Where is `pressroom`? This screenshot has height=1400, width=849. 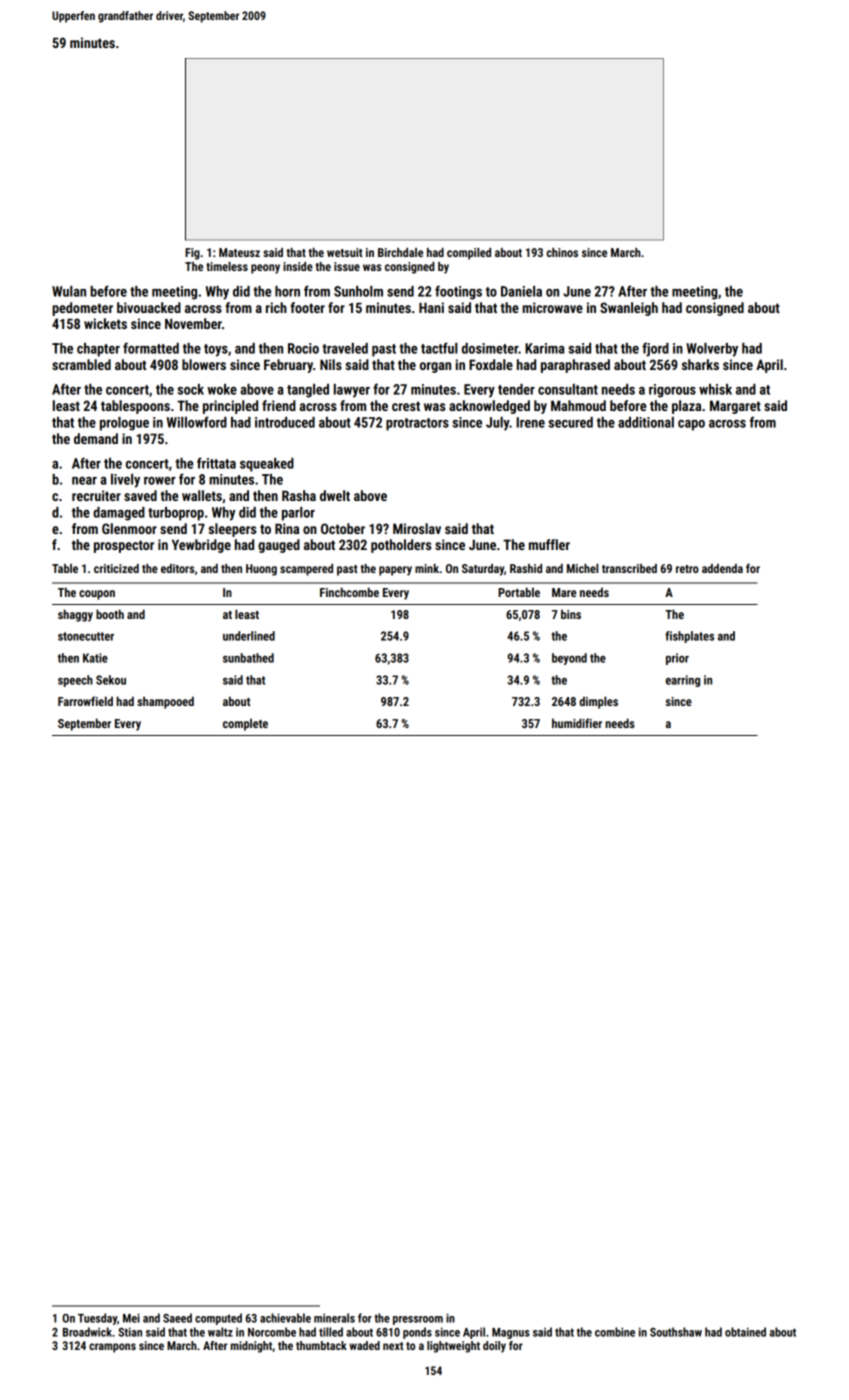
pressroom is located at coordinates (418, 1320).
